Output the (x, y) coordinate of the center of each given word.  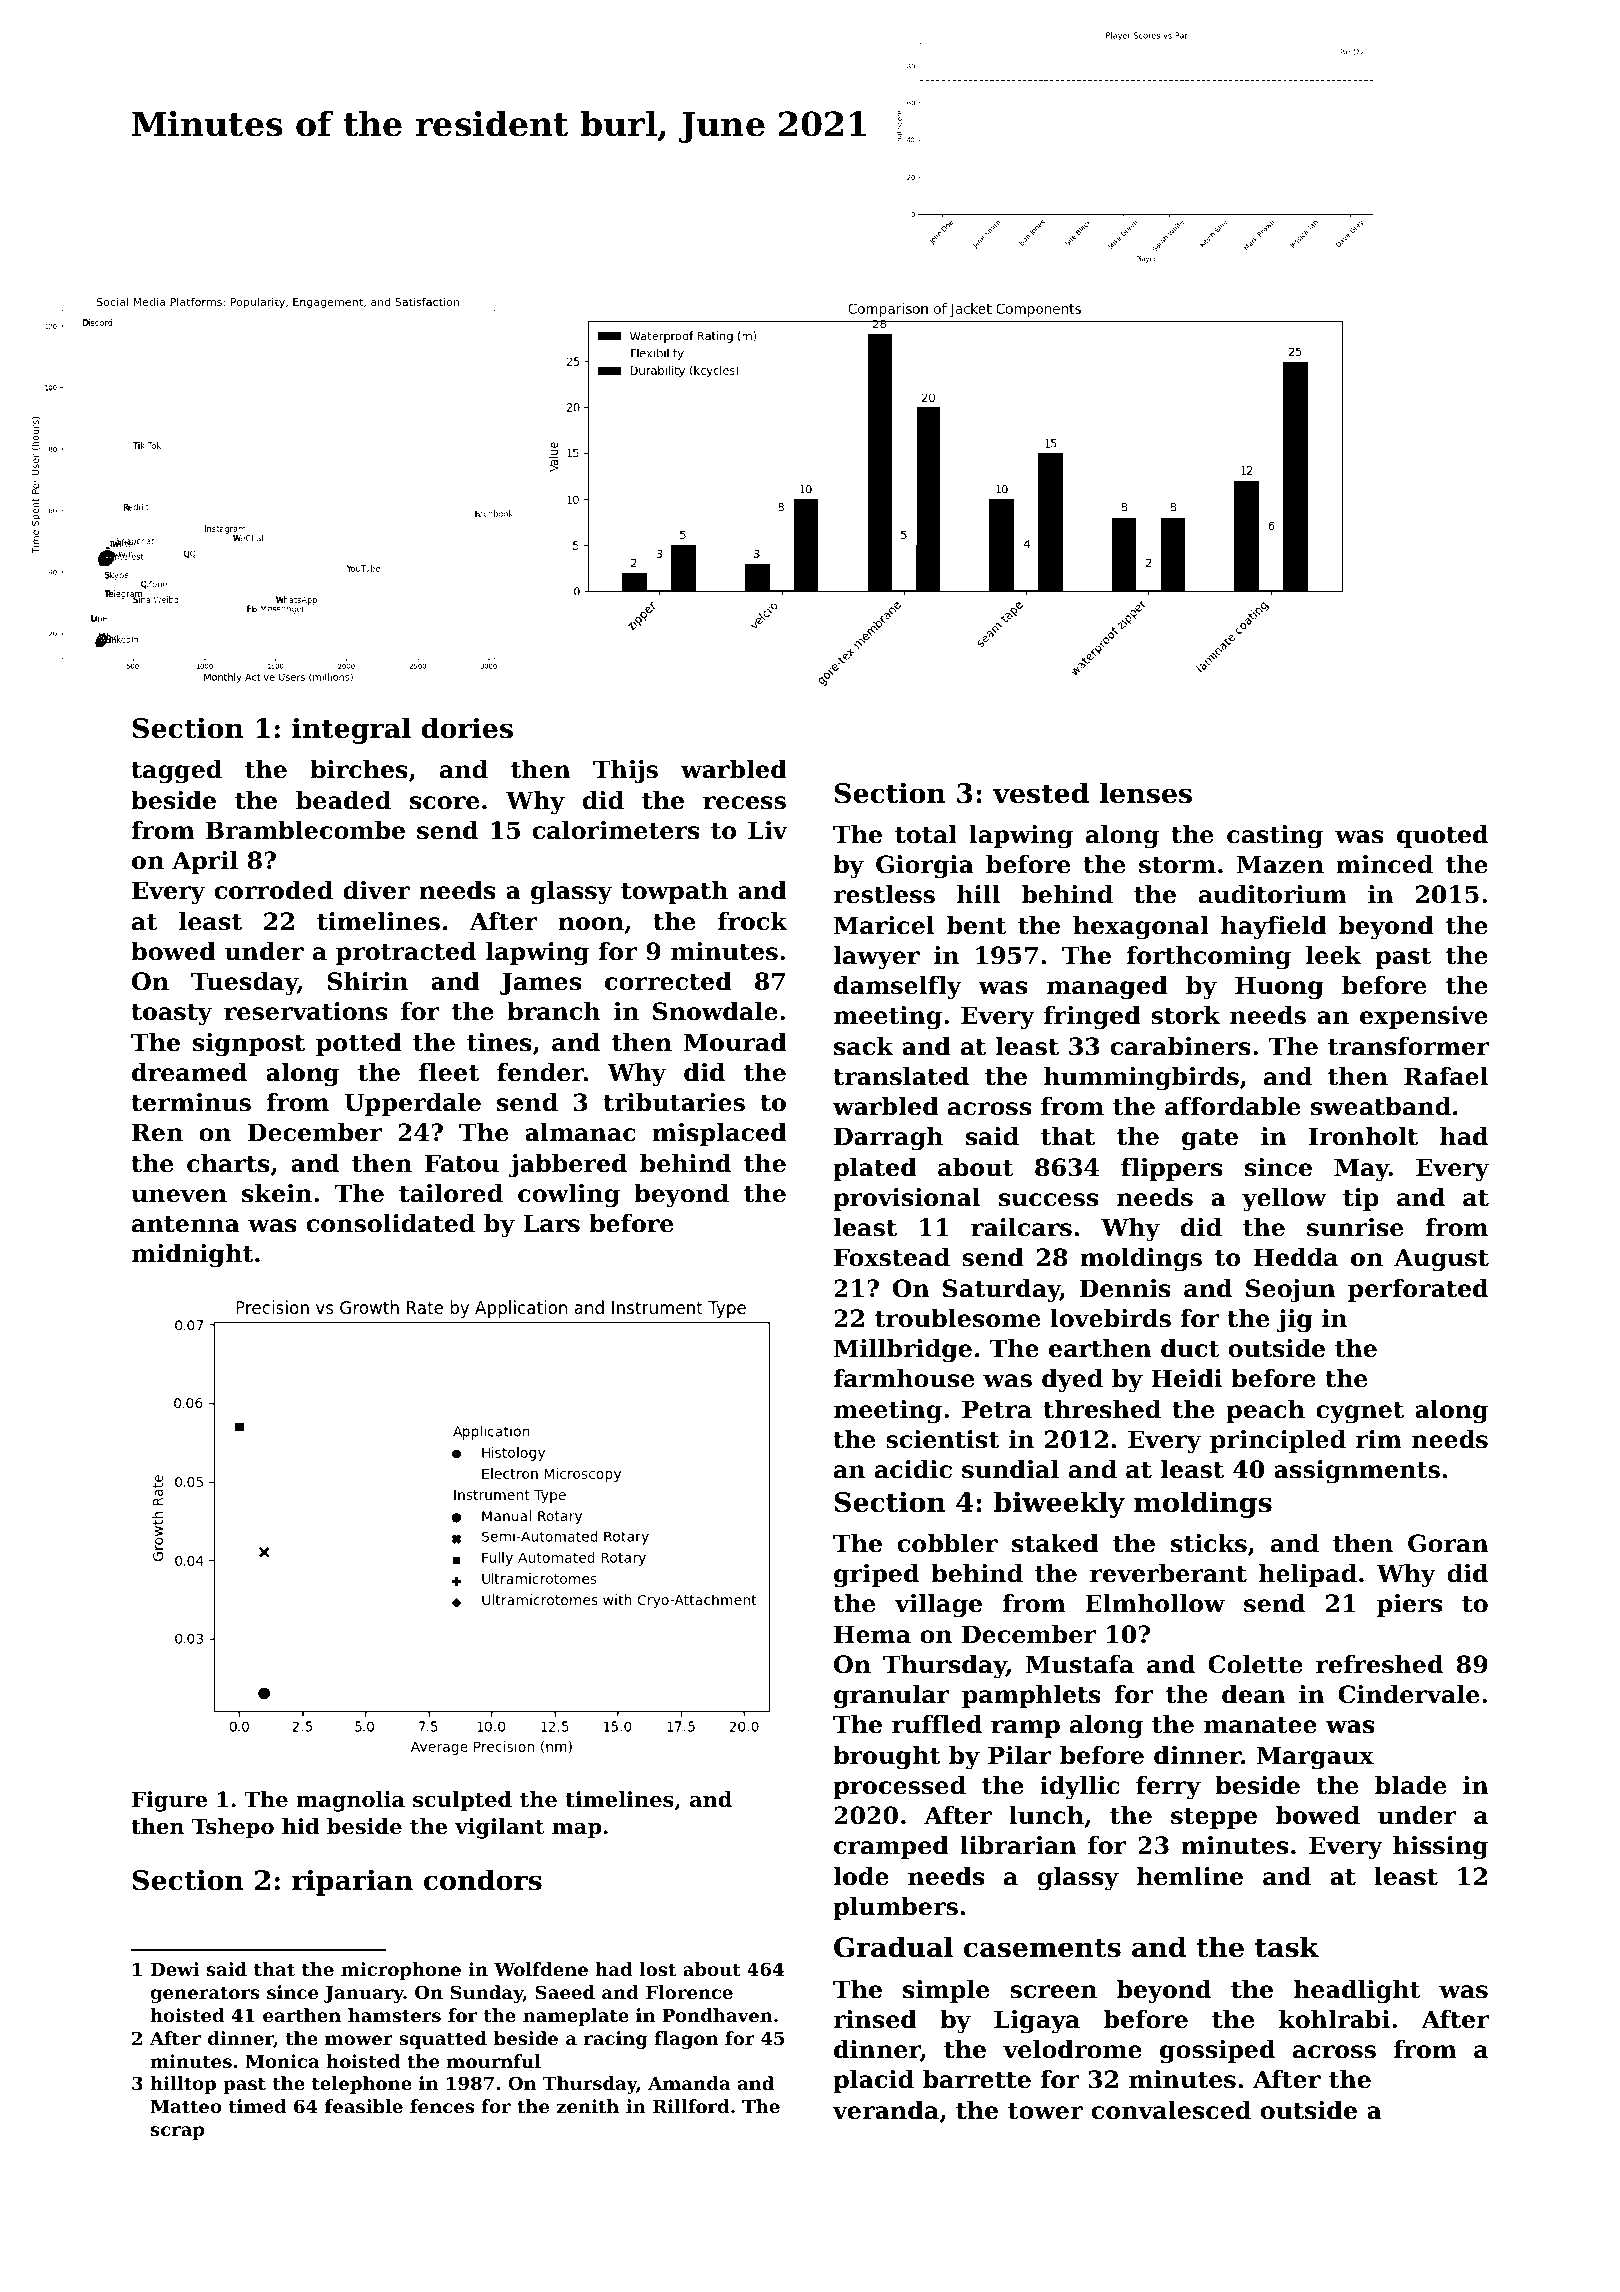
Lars (551, 1223)
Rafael (1446, 1076)
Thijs (625, 772)
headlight (1357, 1992)
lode (861, 1876)
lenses (1146, 793)
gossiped (1217, 2052)
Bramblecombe (305, 830)
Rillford (691, 2106)
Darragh (888, 1139)
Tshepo (233, 1828)
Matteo (186, 2106)
